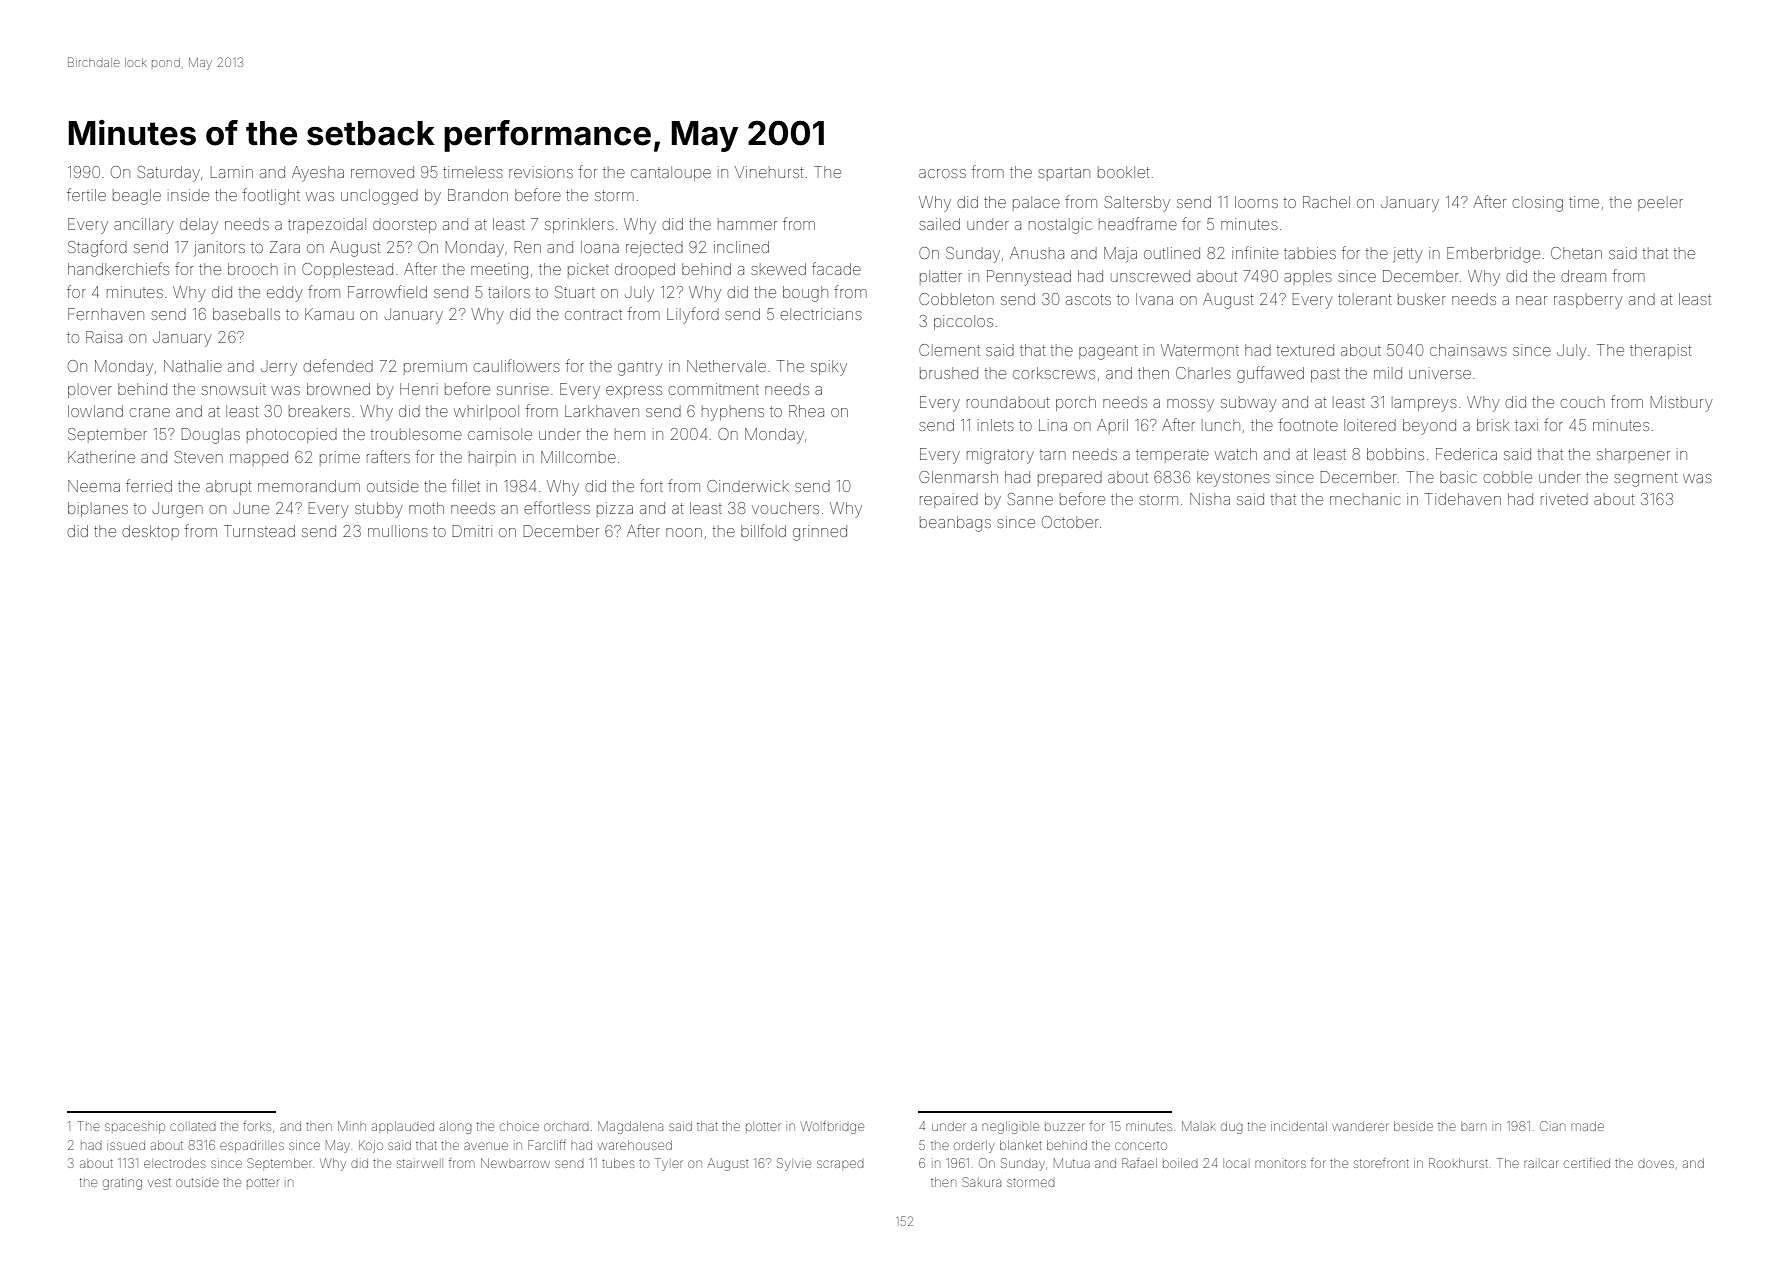  I want to click on desktop, so click(151, 532).
